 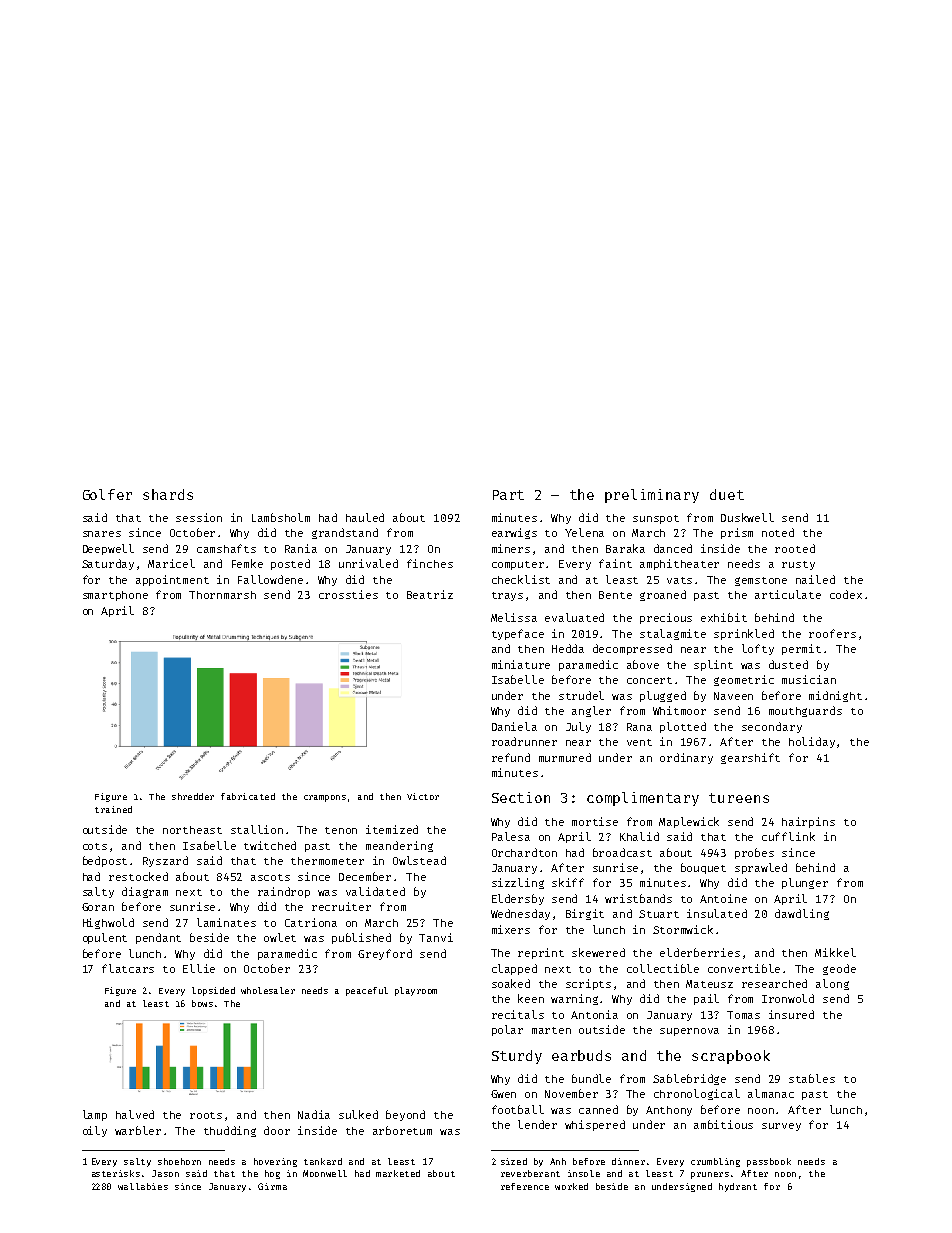 What do you see at coordinates (199, 517) in the document?
I see `session` at bounding box center [199, 517].
